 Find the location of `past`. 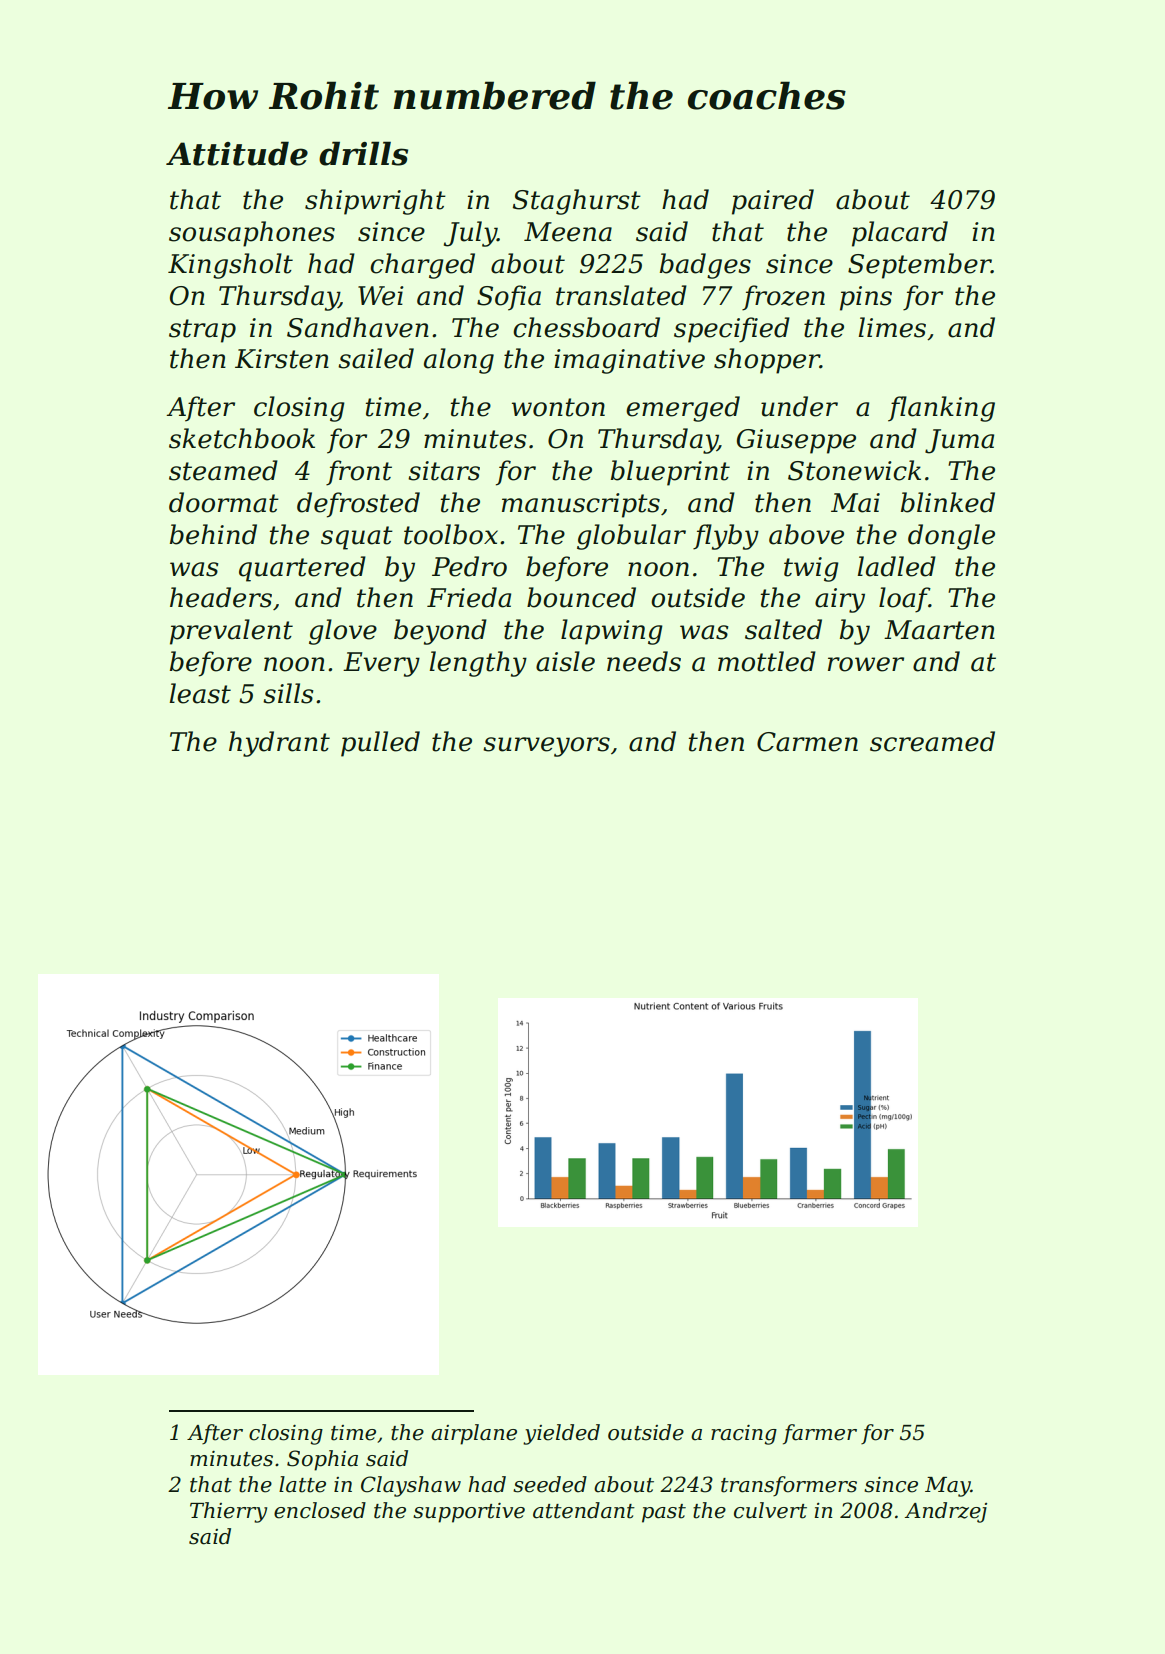

past is located at coordinates (664, 1513).
